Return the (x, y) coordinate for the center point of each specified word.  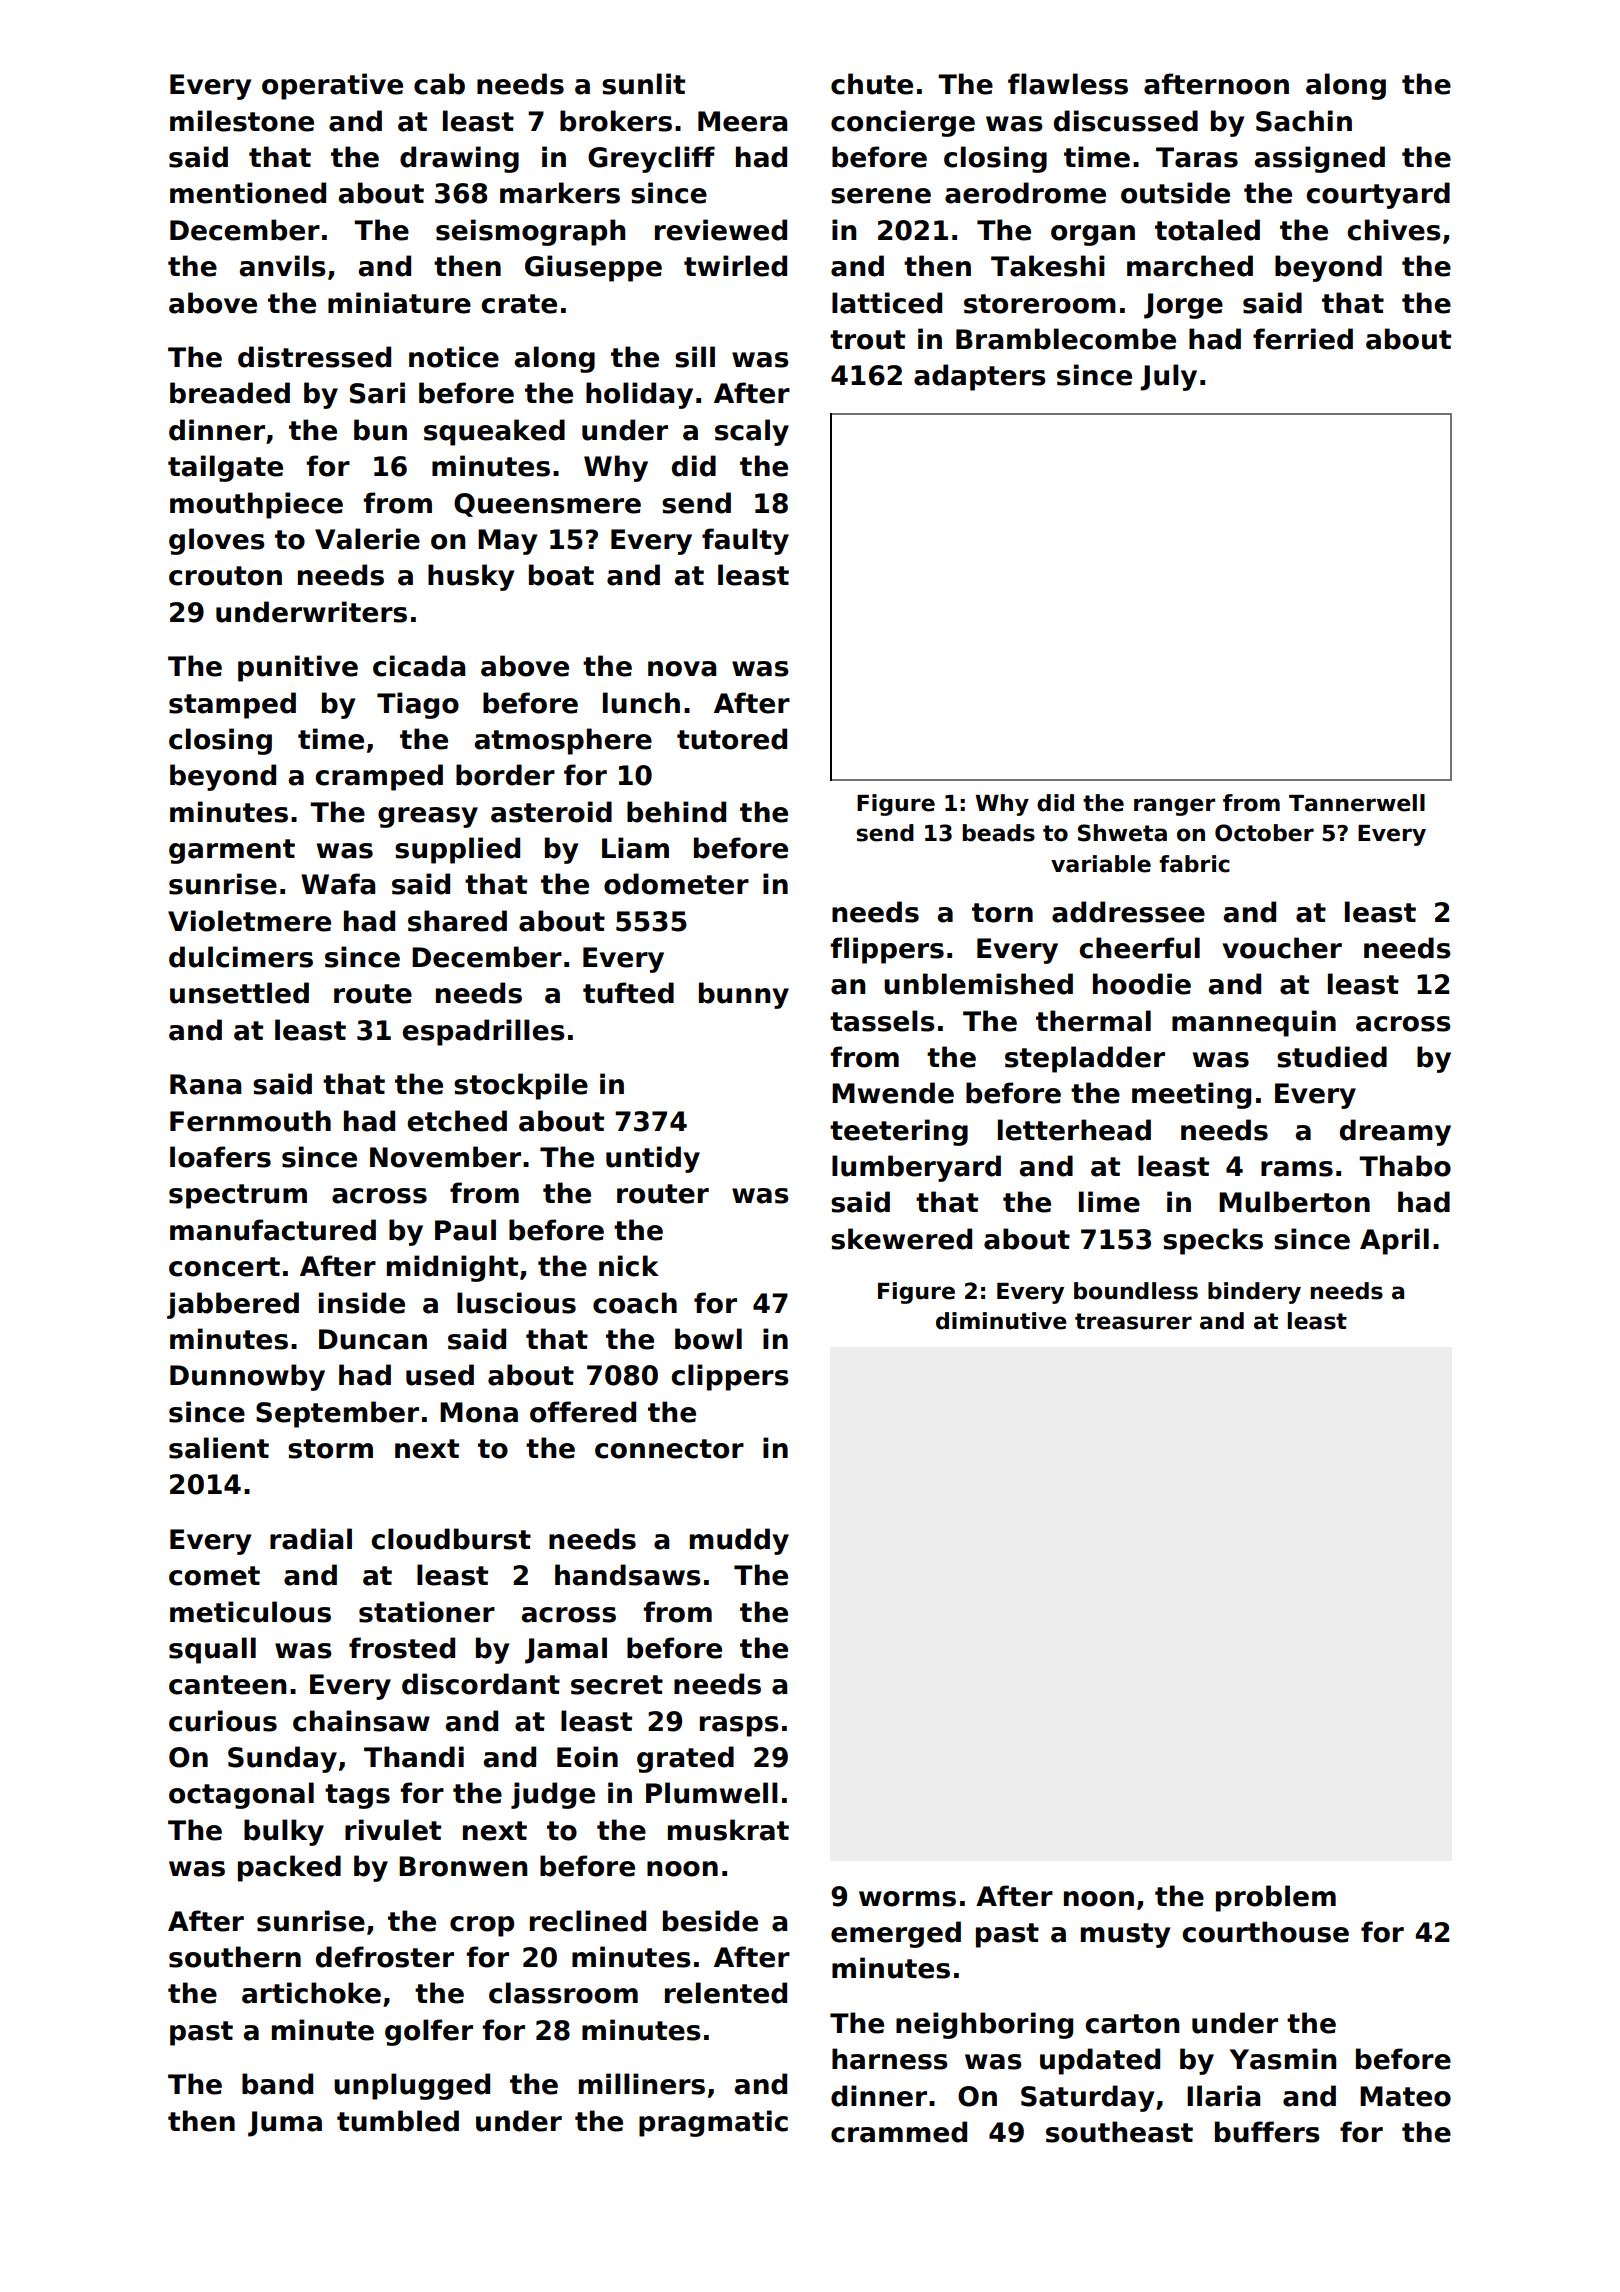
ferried (1303, 339)
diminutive (1001, 1321)
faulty (745, 541)
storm (330, 1449)
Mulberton (1294, 1202)
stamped (232, 705)
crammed (899, 2132)
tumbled (398, 2121)
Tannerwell (1357, 803)
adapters (980, 377)
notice (454, 357)
